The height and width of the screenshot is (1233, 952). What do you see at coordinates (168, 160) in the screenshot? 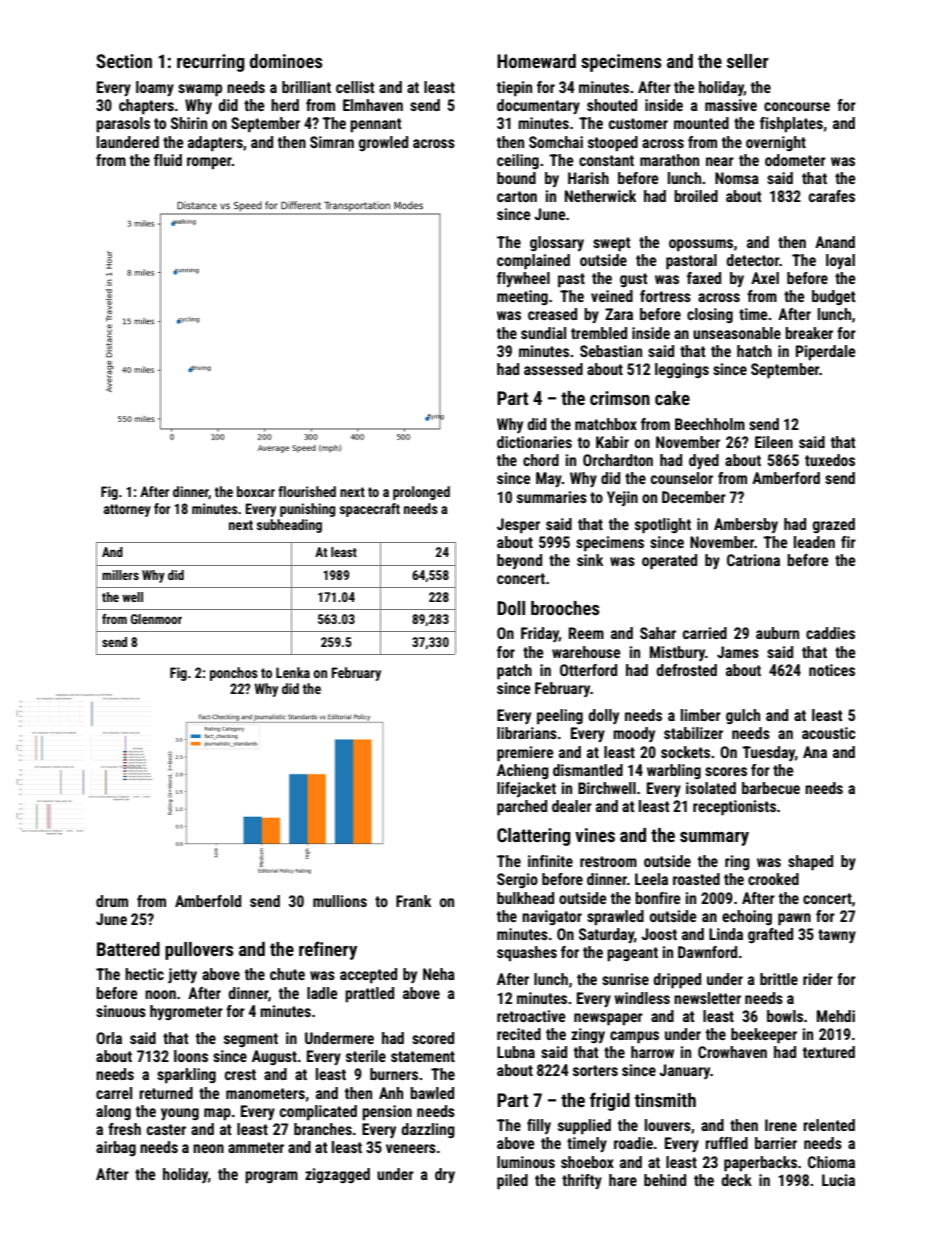
I see `fluid` at bounding box center [168, 160].
